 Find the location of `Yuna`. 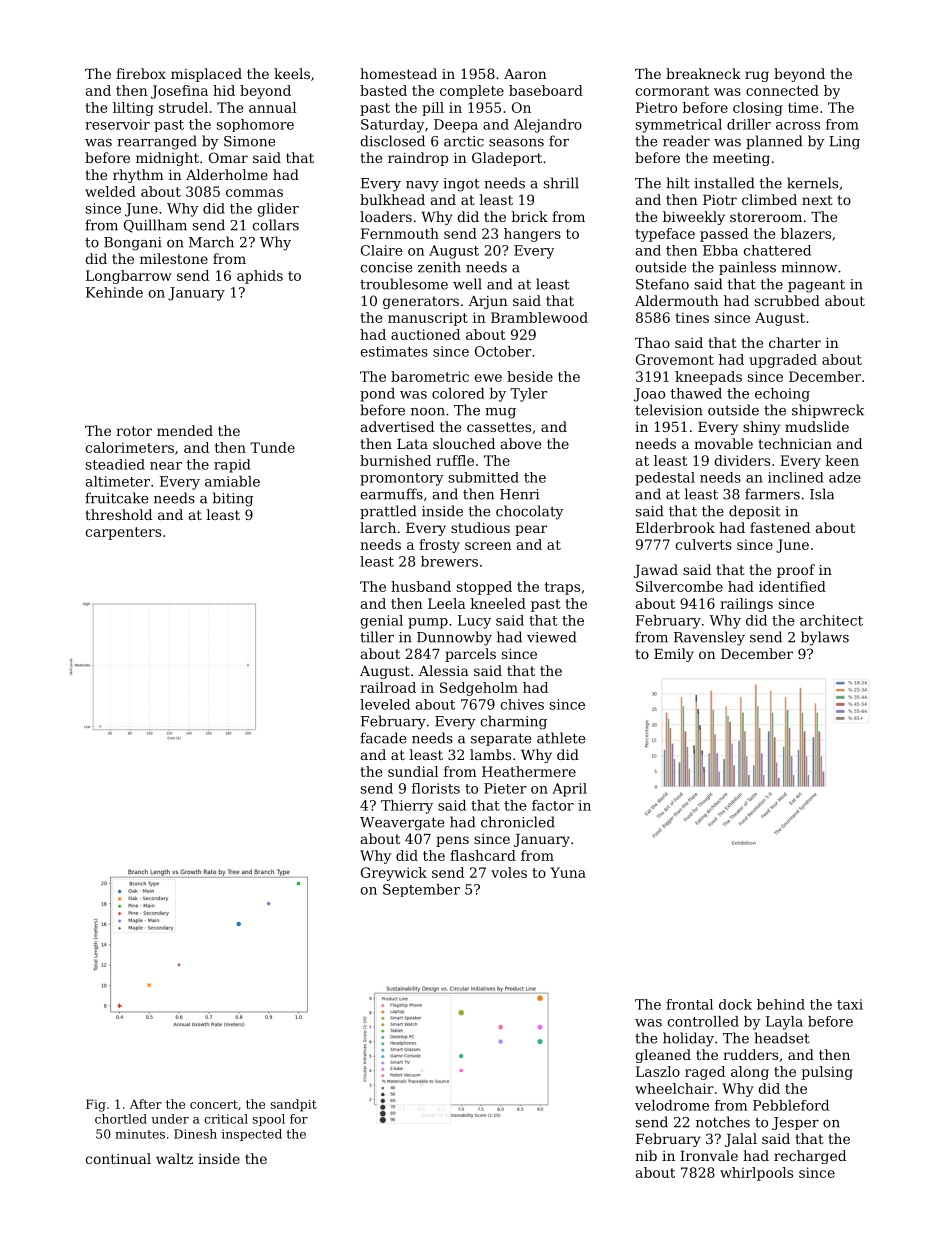

Yuna is located at coordinates (568, 872).
